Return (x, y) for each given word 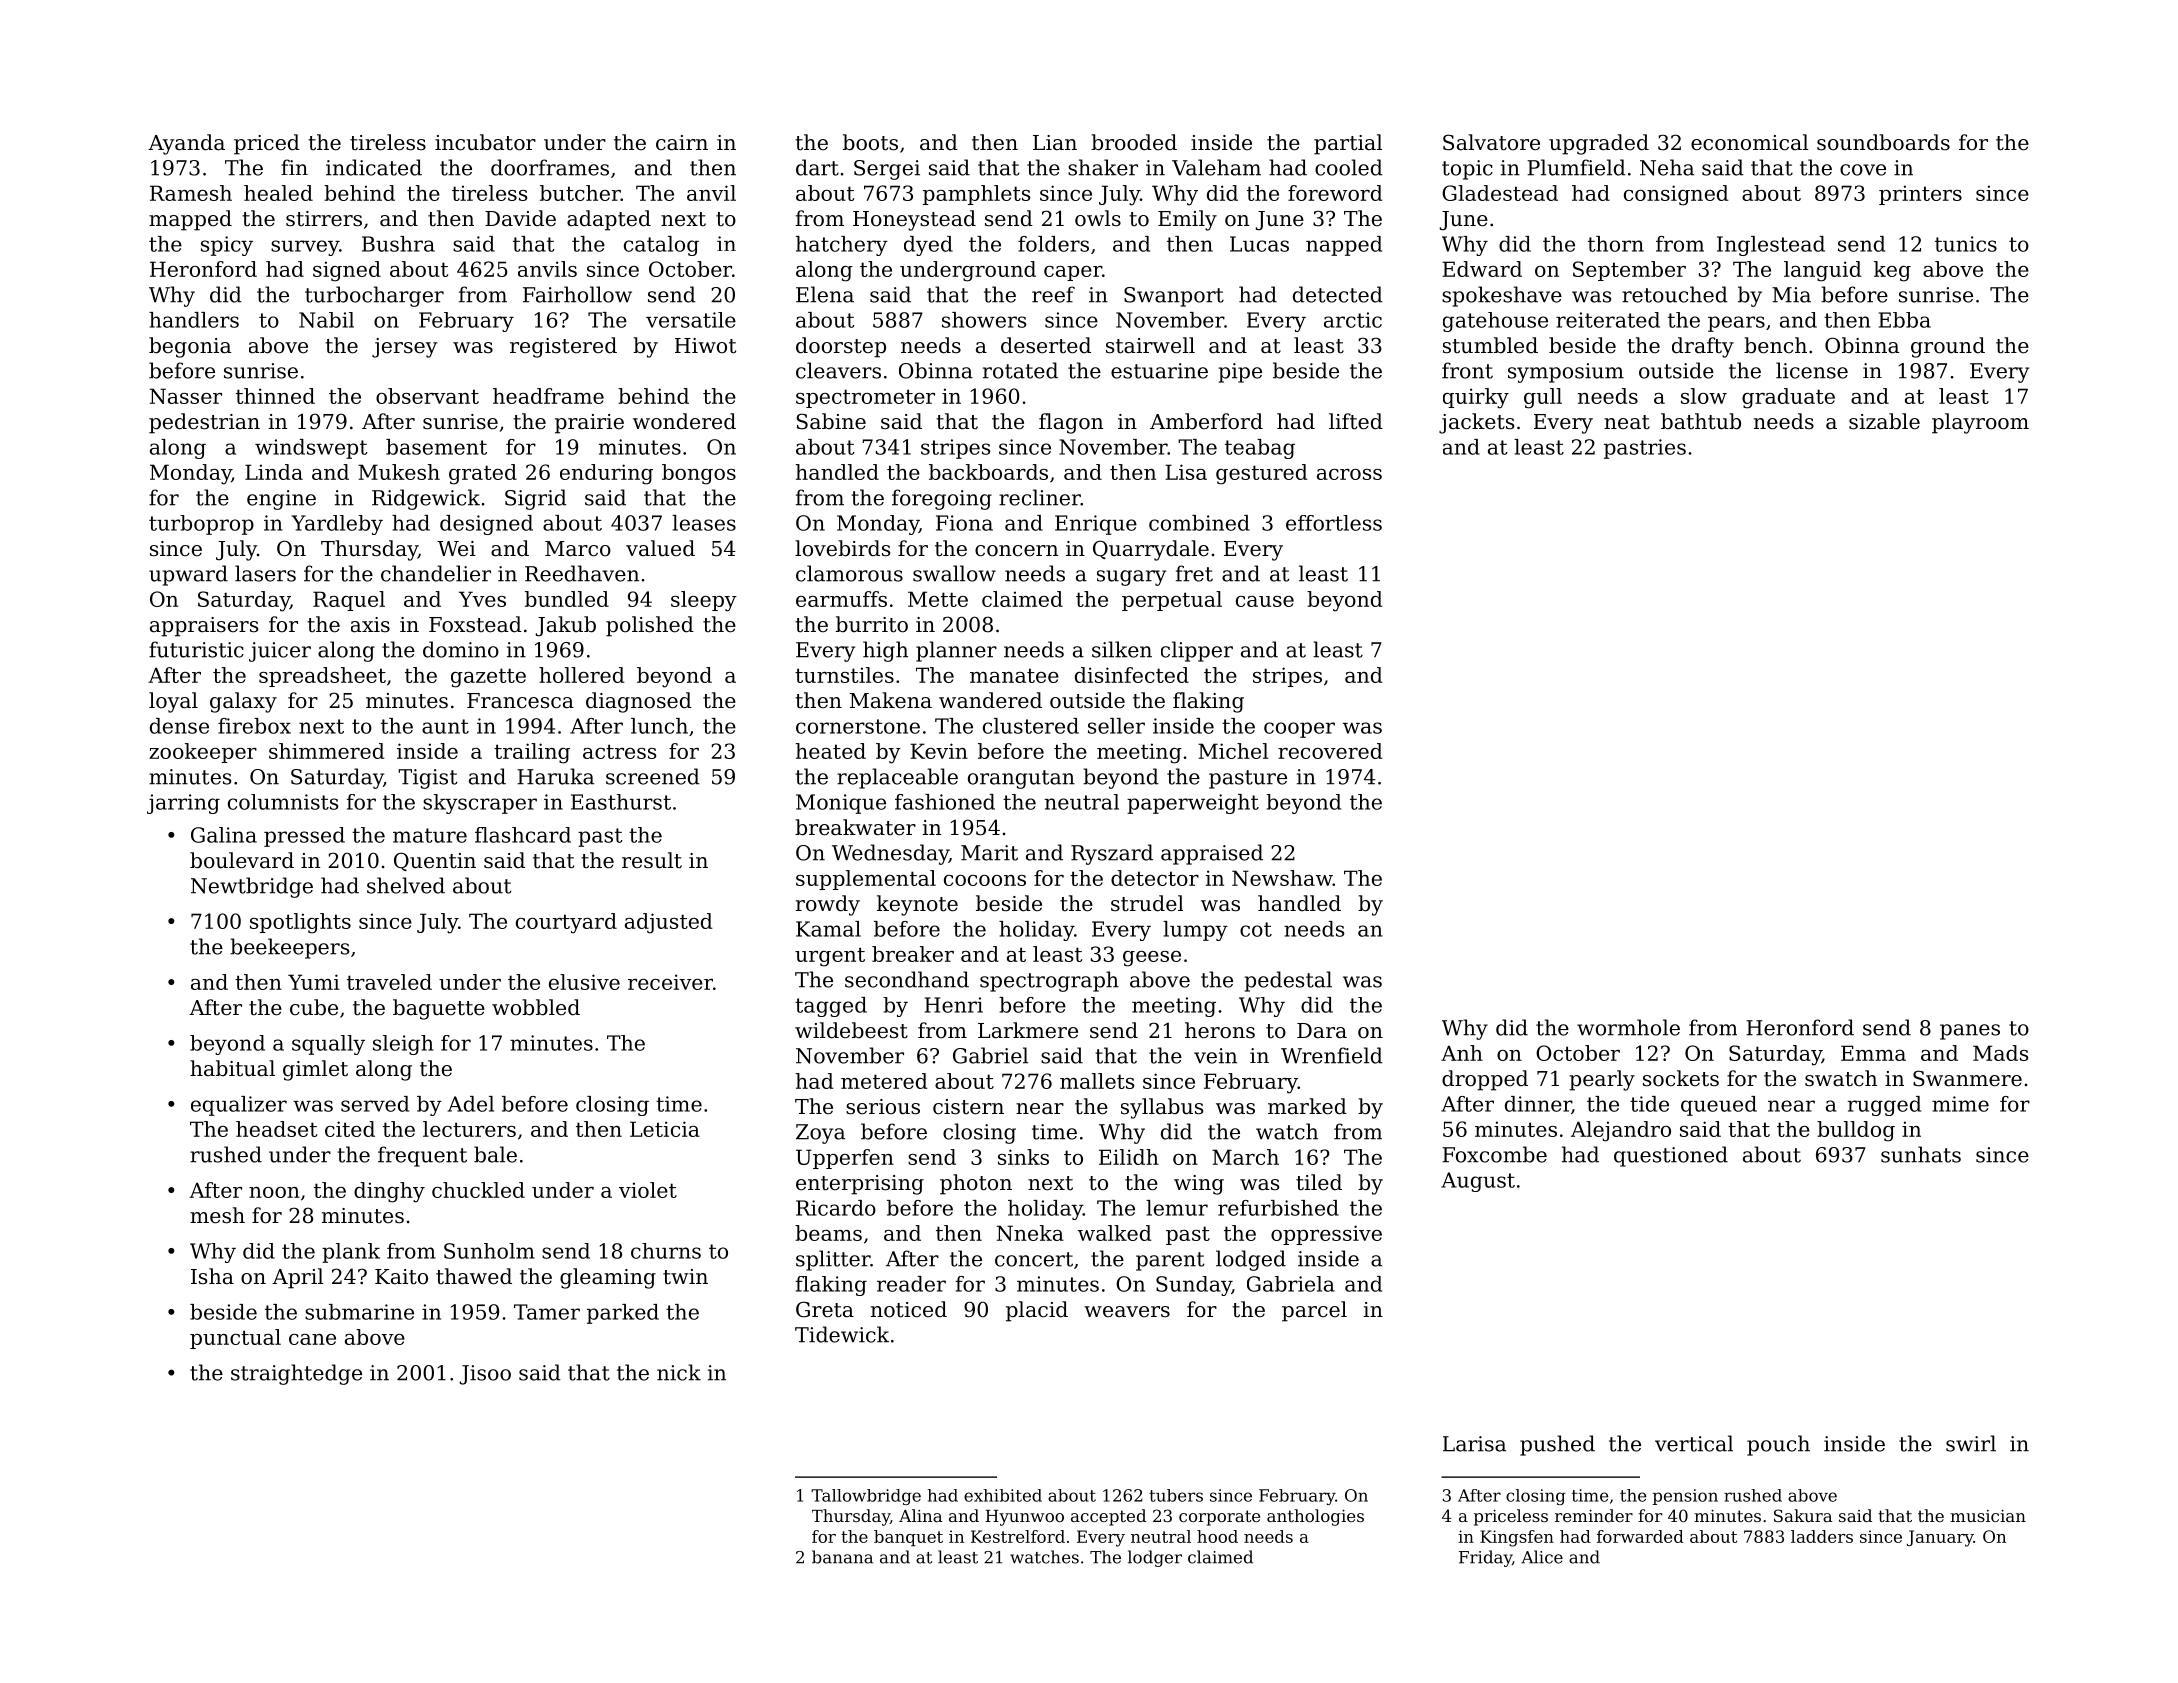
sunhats (1921, 1154)
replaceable (897, 778)
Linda (274, 472)
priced (267, 144)
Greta (825, 1309)
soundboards (1883, 142)
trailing (532, 753)
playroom (1980, 423)
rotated (1020, 370)
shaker (1103, 167)
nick (679, 1372)
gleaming (608, 1278)
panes (1970, 1032)
